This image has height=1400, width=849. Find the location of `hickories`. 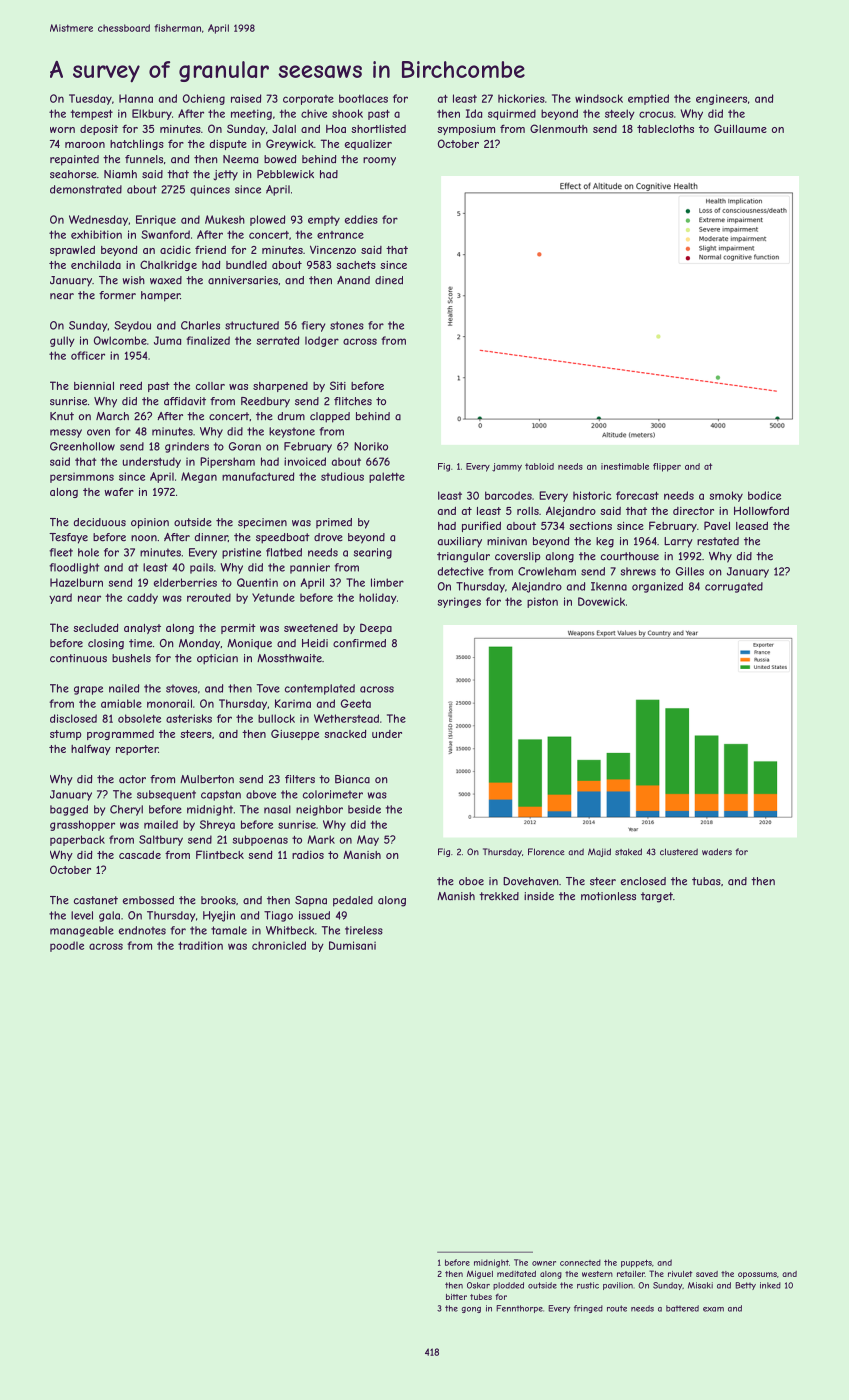

hickories is located at coordinates (521, 98).
